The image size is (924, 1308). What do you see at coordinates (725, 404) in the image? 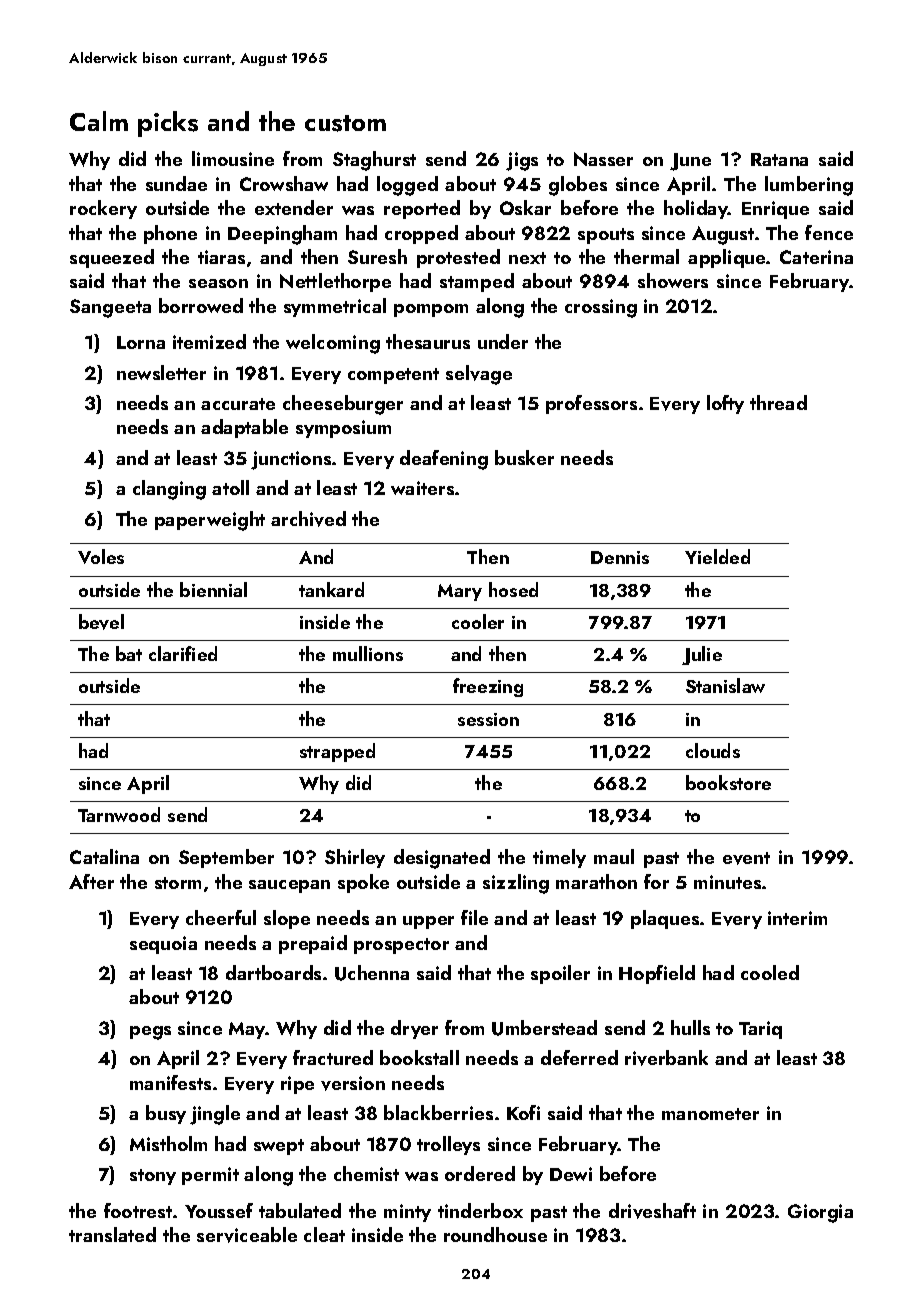
I see `lofty` at bounding box center [725, 404].
